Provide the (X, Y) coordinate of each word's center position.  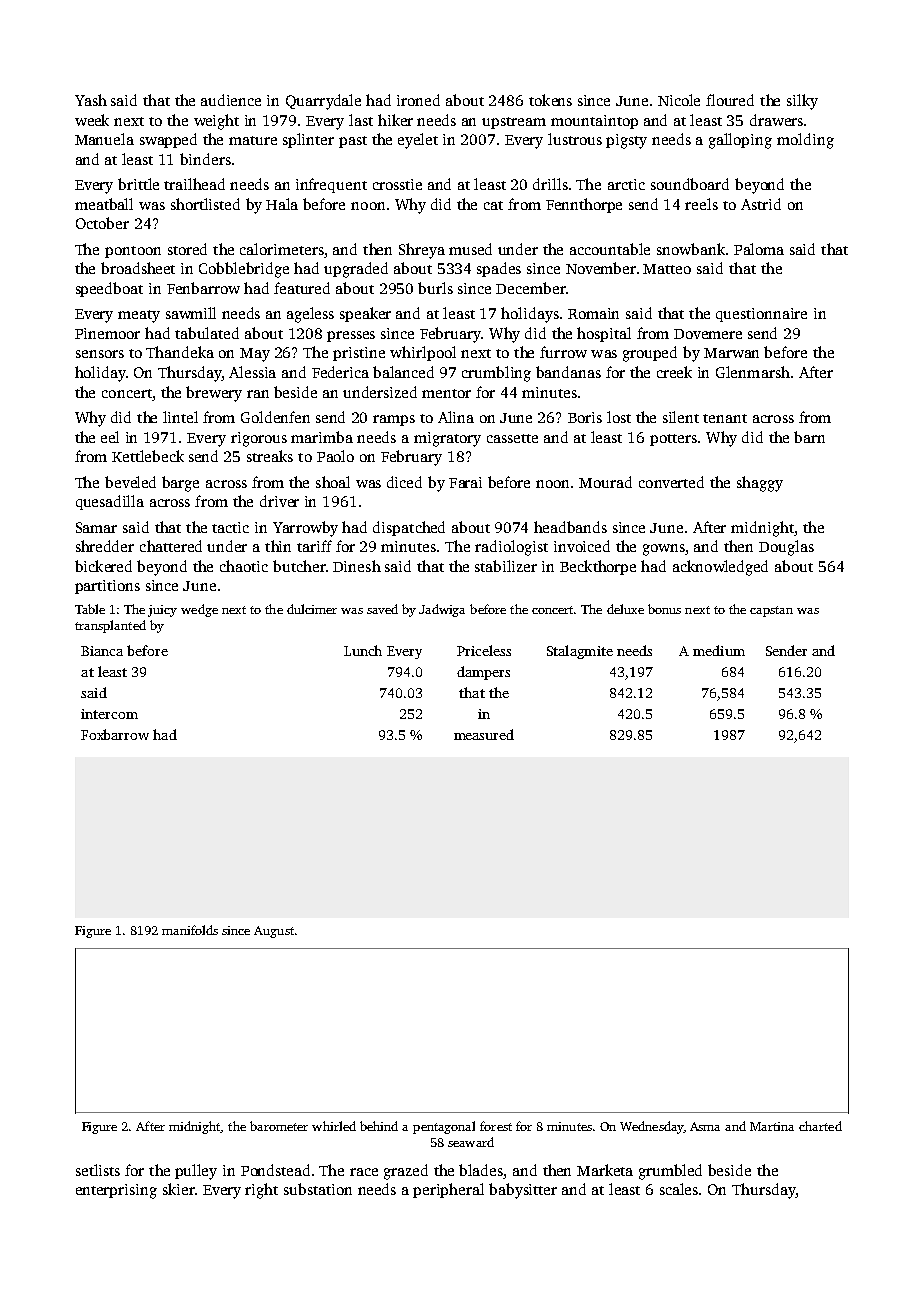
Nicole (679, 100)
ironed (418, 100)
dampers (483, 673)
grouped (650, 354)
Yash (91, 100)
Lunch (363, 650)
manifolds (190, 930)
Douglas (786, 548)
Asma (705, 1126)
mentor (446, 393)
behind (379, 1126)
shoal (333, 482)
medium (719, 650)
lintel (180, 417)
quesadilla (110, 502)
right (261, 1191)
